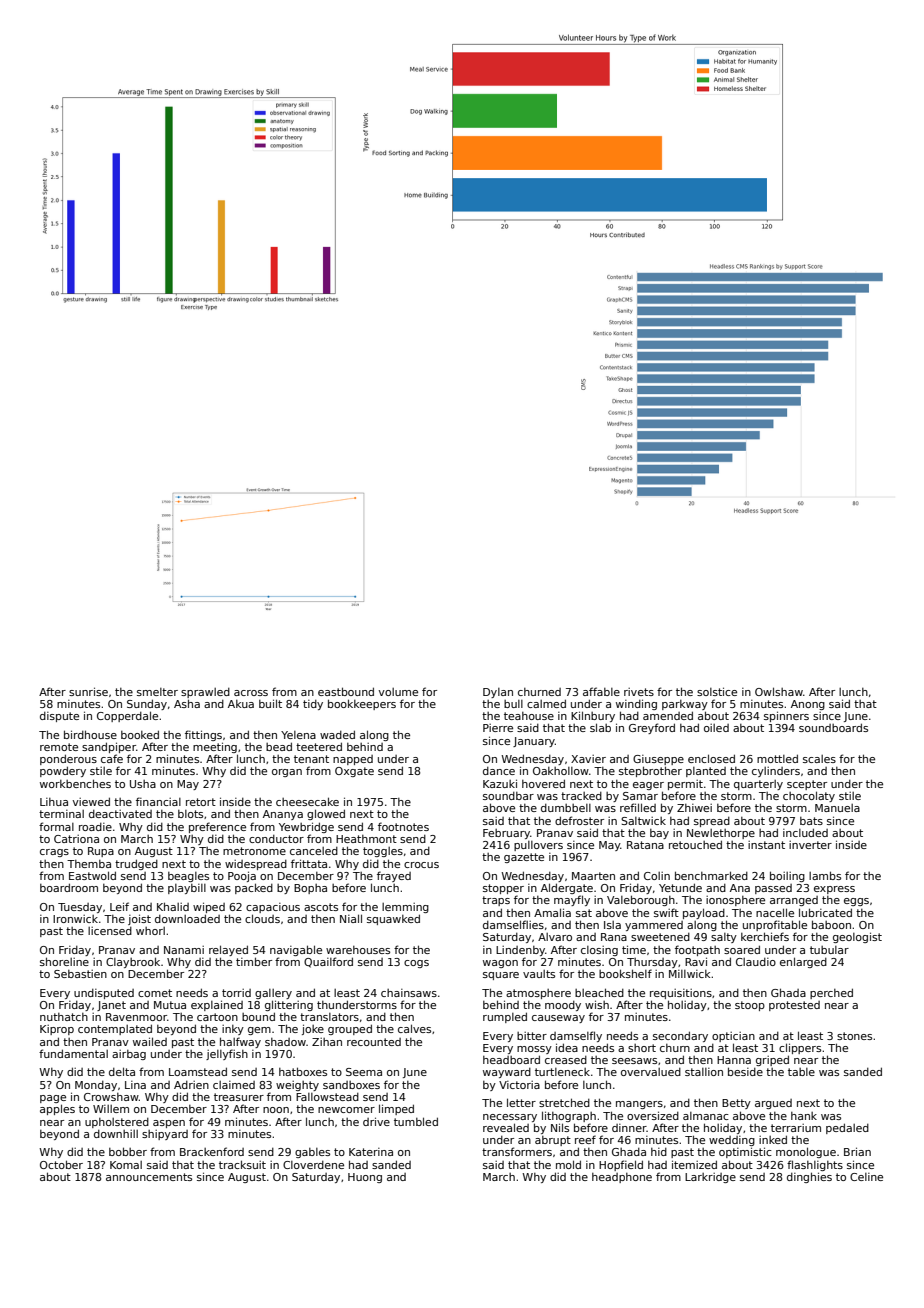 This screenshot has width=924, height=1308. Describe the element at coordinates (800, 1048) in the screenshot. I see `clippers` at that location.
